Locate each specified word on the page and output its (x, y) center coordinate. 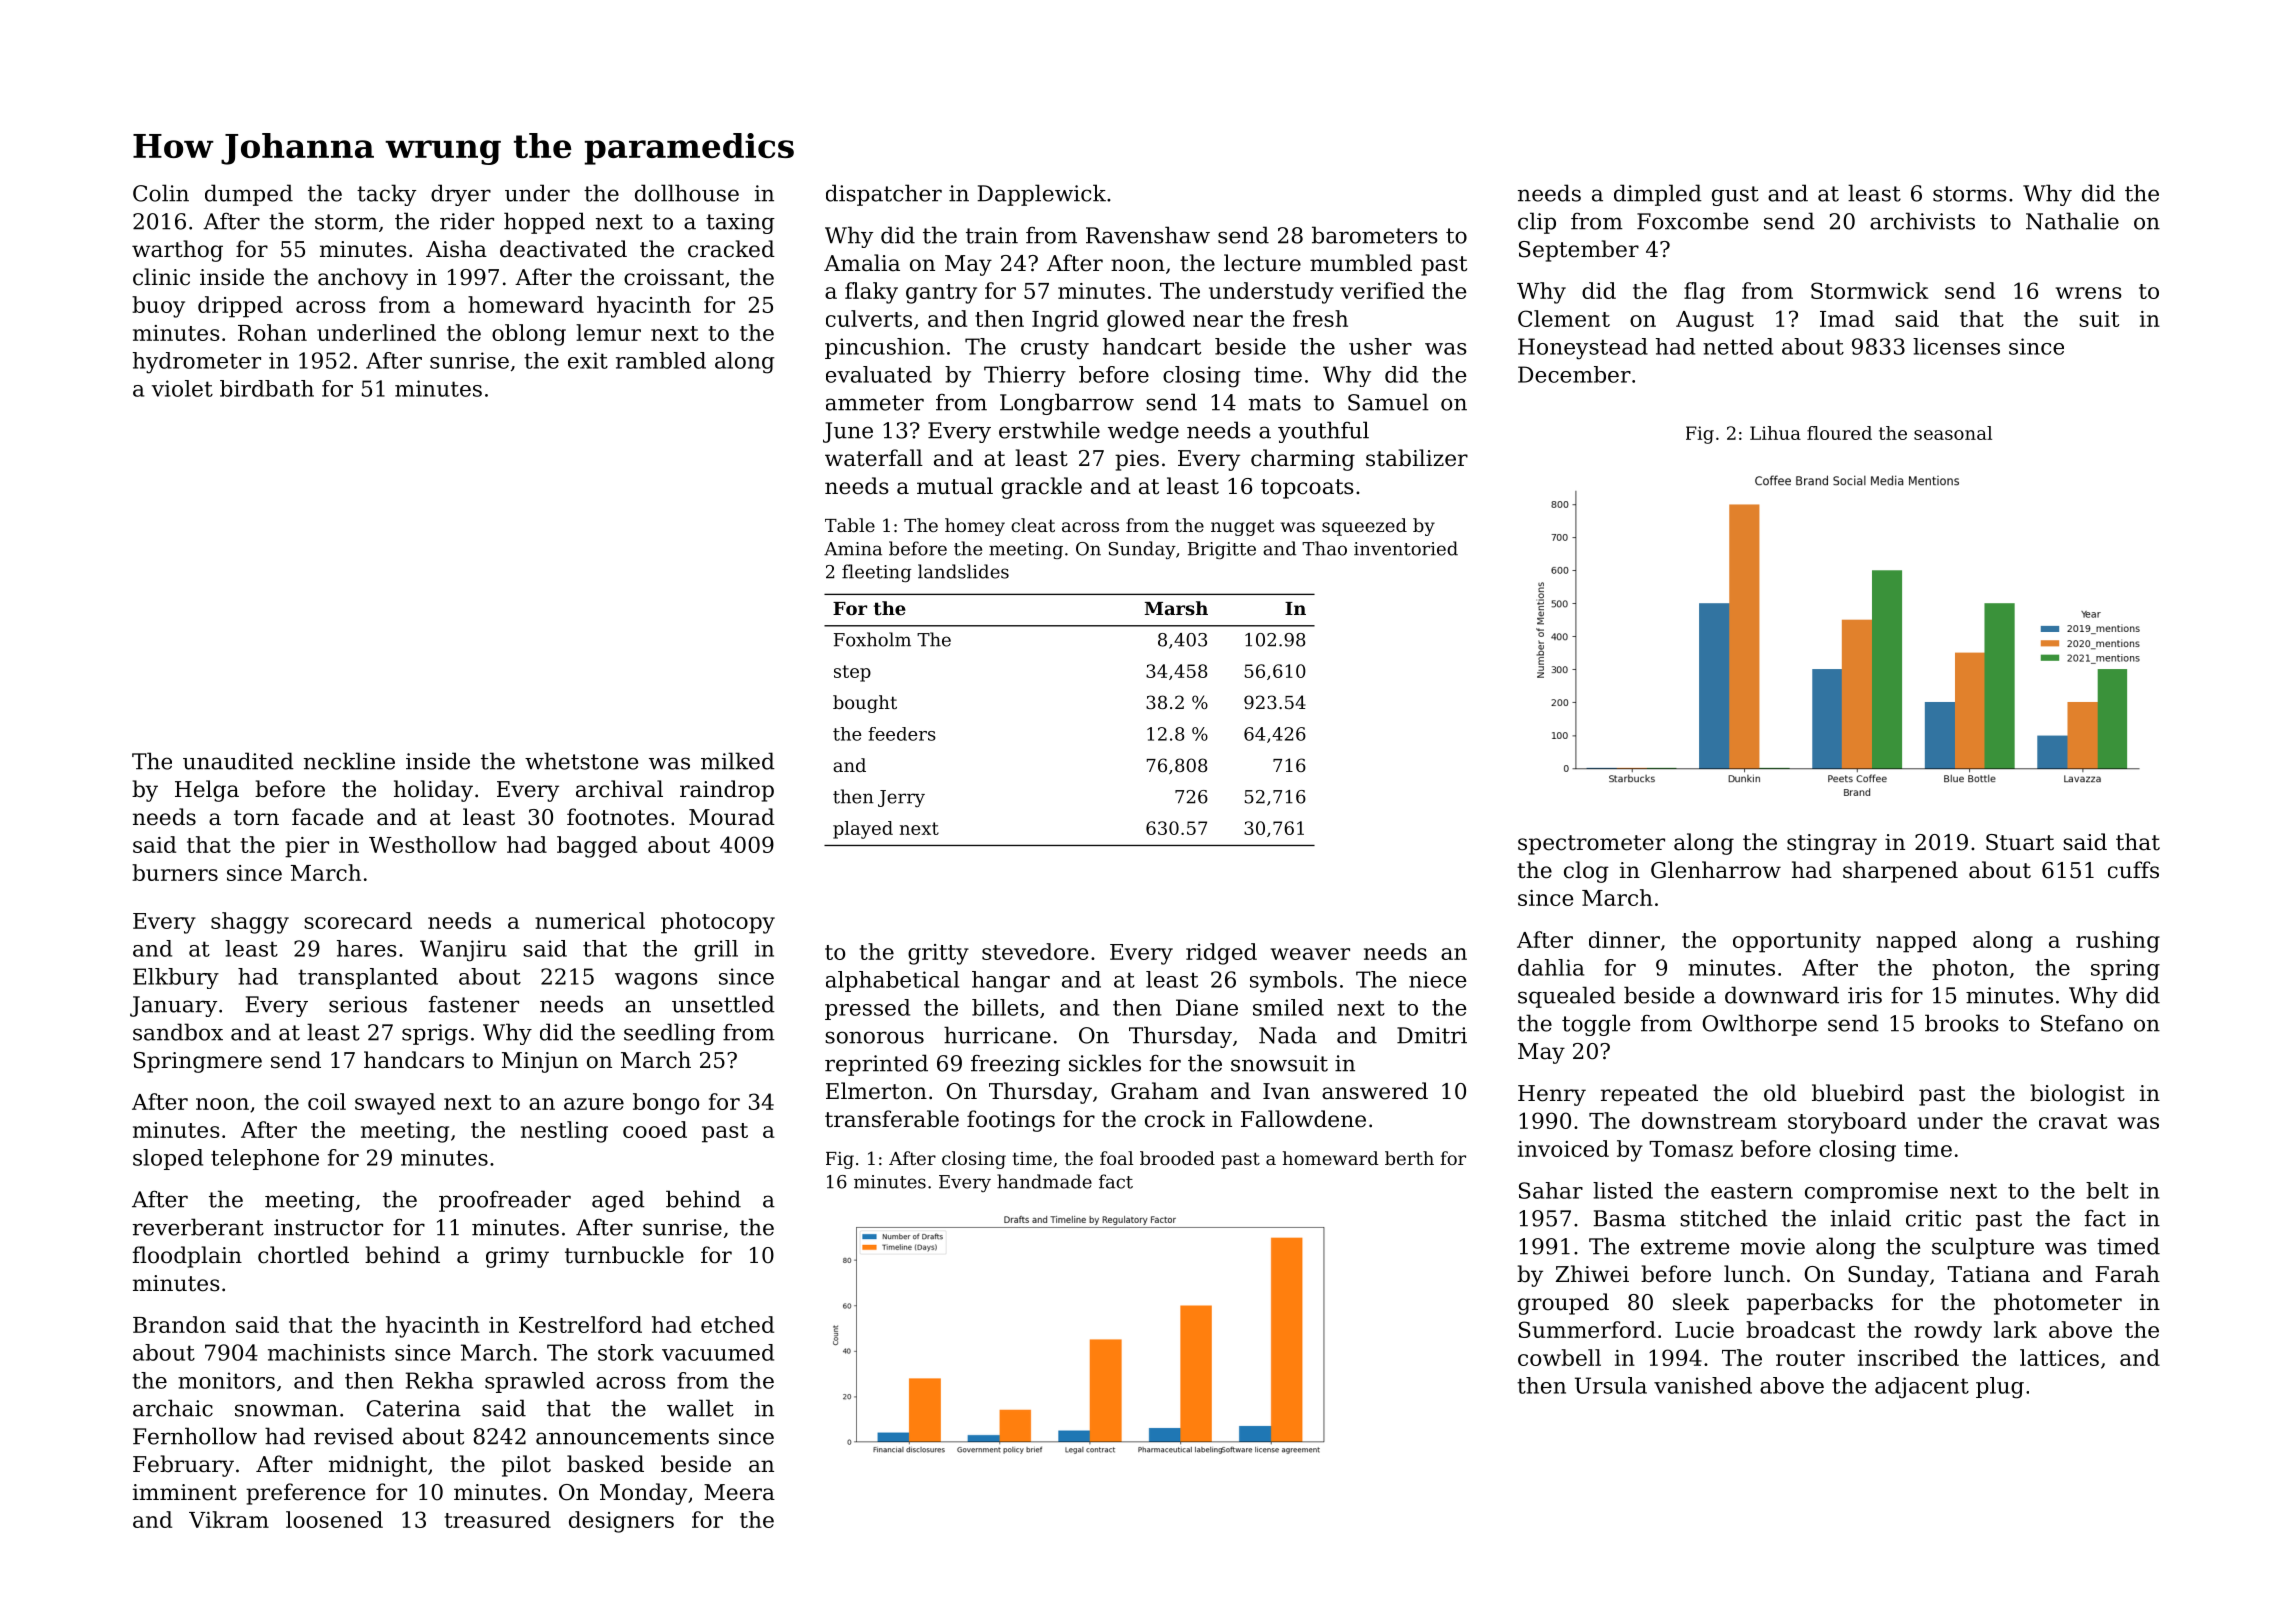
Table (850, 525)
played (863, 830)
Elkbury (176, 978)
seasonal (1953, 433)
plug (2000, 1388)
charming (1303, 460)
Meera (739, 1492)
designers (621, 1522)
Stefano (2082, 1023)
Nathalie (2072, 221)
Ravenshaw (1148, 235)
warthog (177, 251)
